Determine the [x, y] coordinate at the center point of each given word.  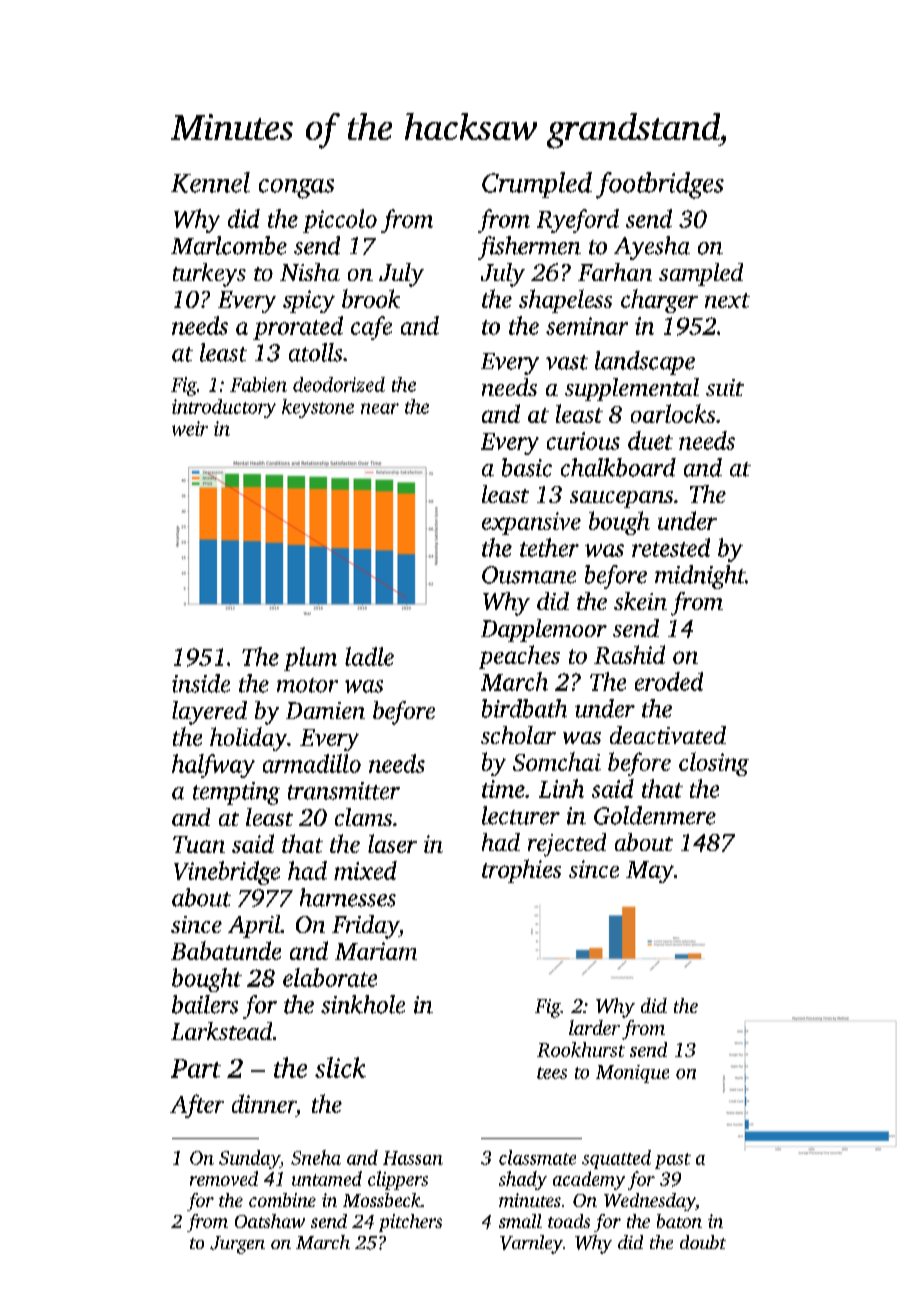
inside [201, 683]
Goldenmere [655, 815]
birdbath [524, 708]
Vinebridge [227, 873]
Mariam [376, 951]
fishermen [529, 248]
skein [640, 601]
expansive [531, 523]
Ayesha [652, 248]
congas [296, 189]
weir [190, 428]
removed [224, 1178]
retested [671, 547]
